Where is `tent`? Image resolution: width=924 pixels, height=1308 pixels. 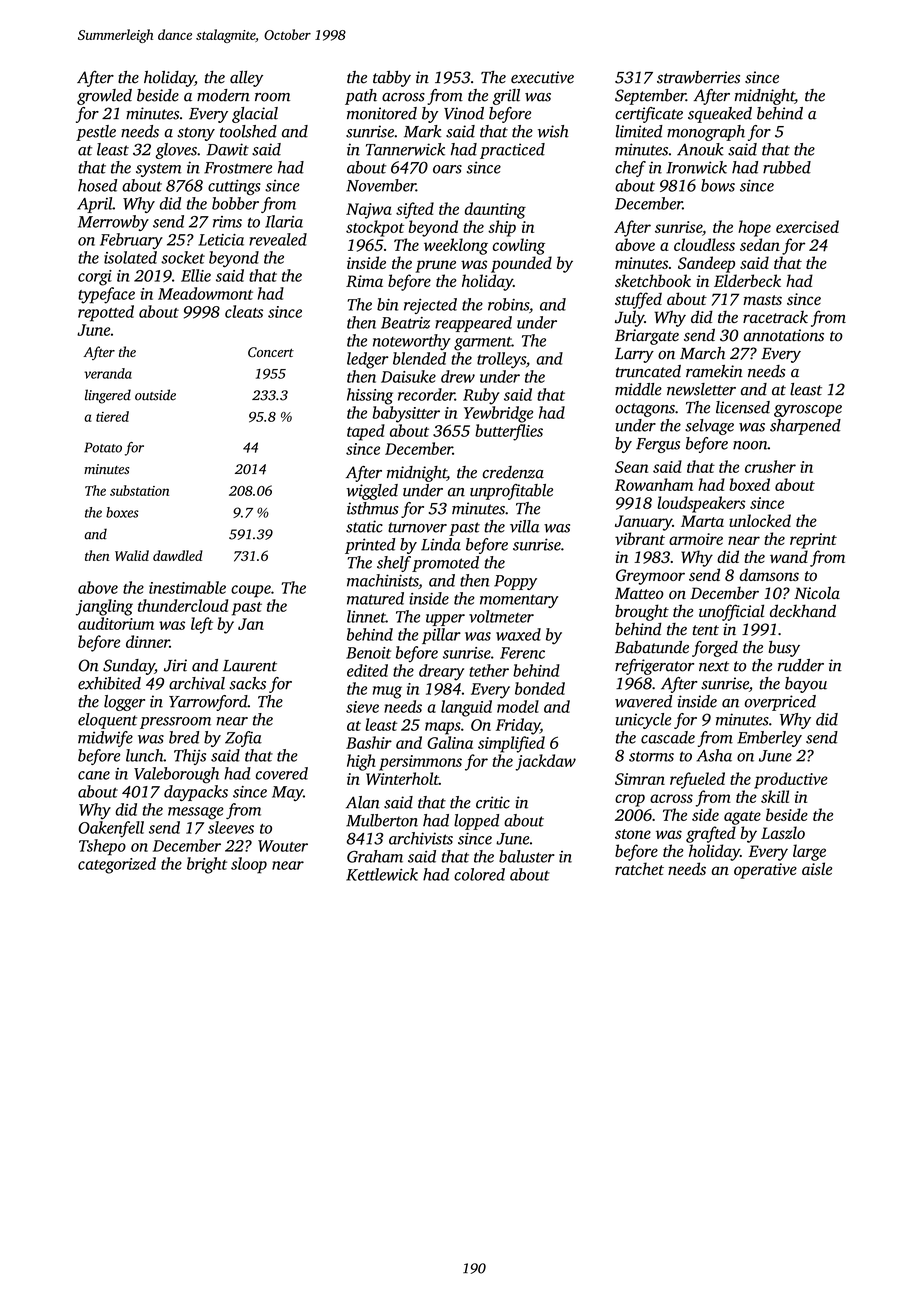
tent is located at coordinates (706, 630).
